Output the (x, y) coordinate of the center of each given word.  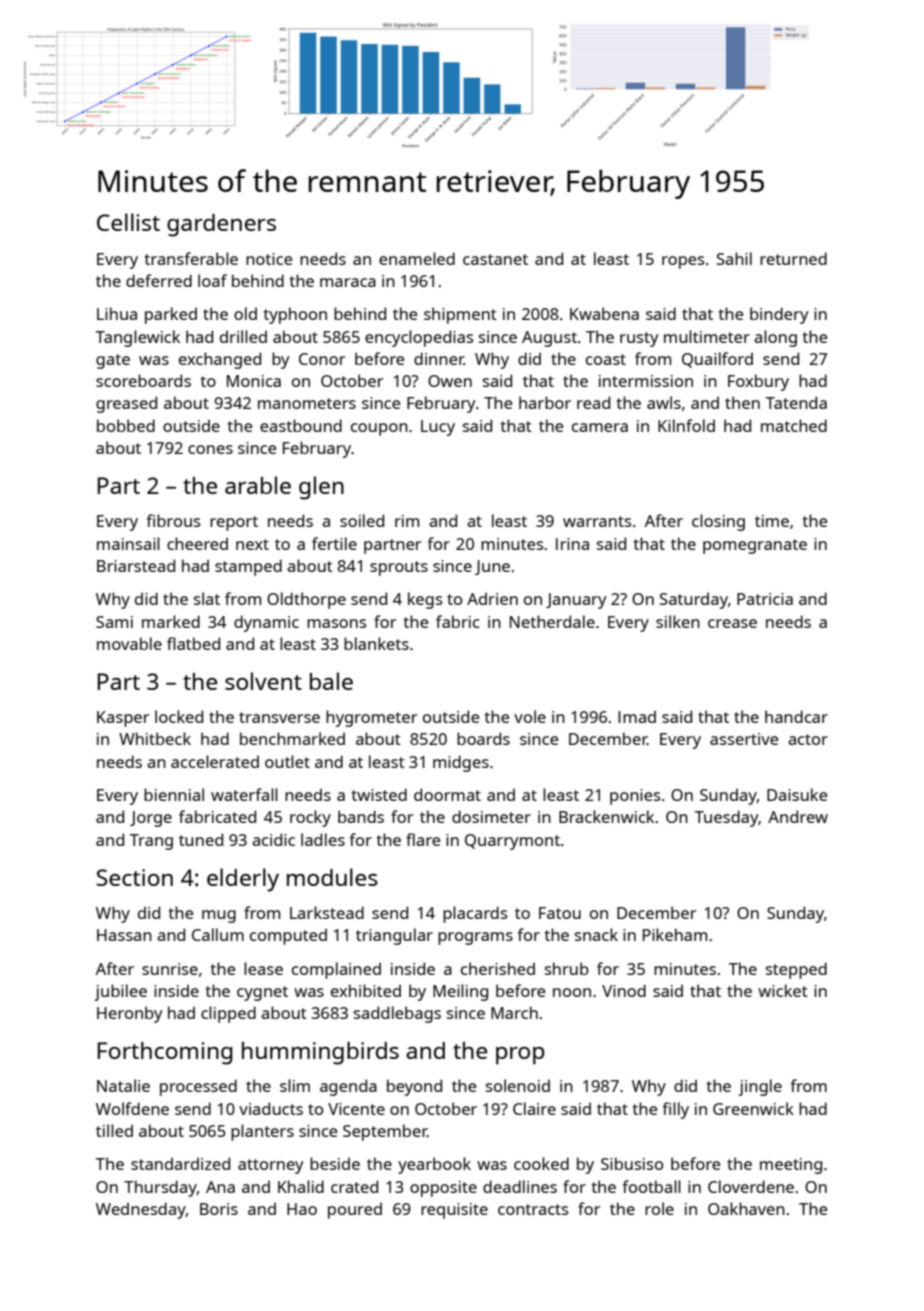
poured (355, 1210)
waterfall (244, 794)
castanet (495, 259)
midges (461, 763)
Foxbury (758, 382)
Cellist (128, 222)
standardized (180, 1163)
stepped (796, 970)
